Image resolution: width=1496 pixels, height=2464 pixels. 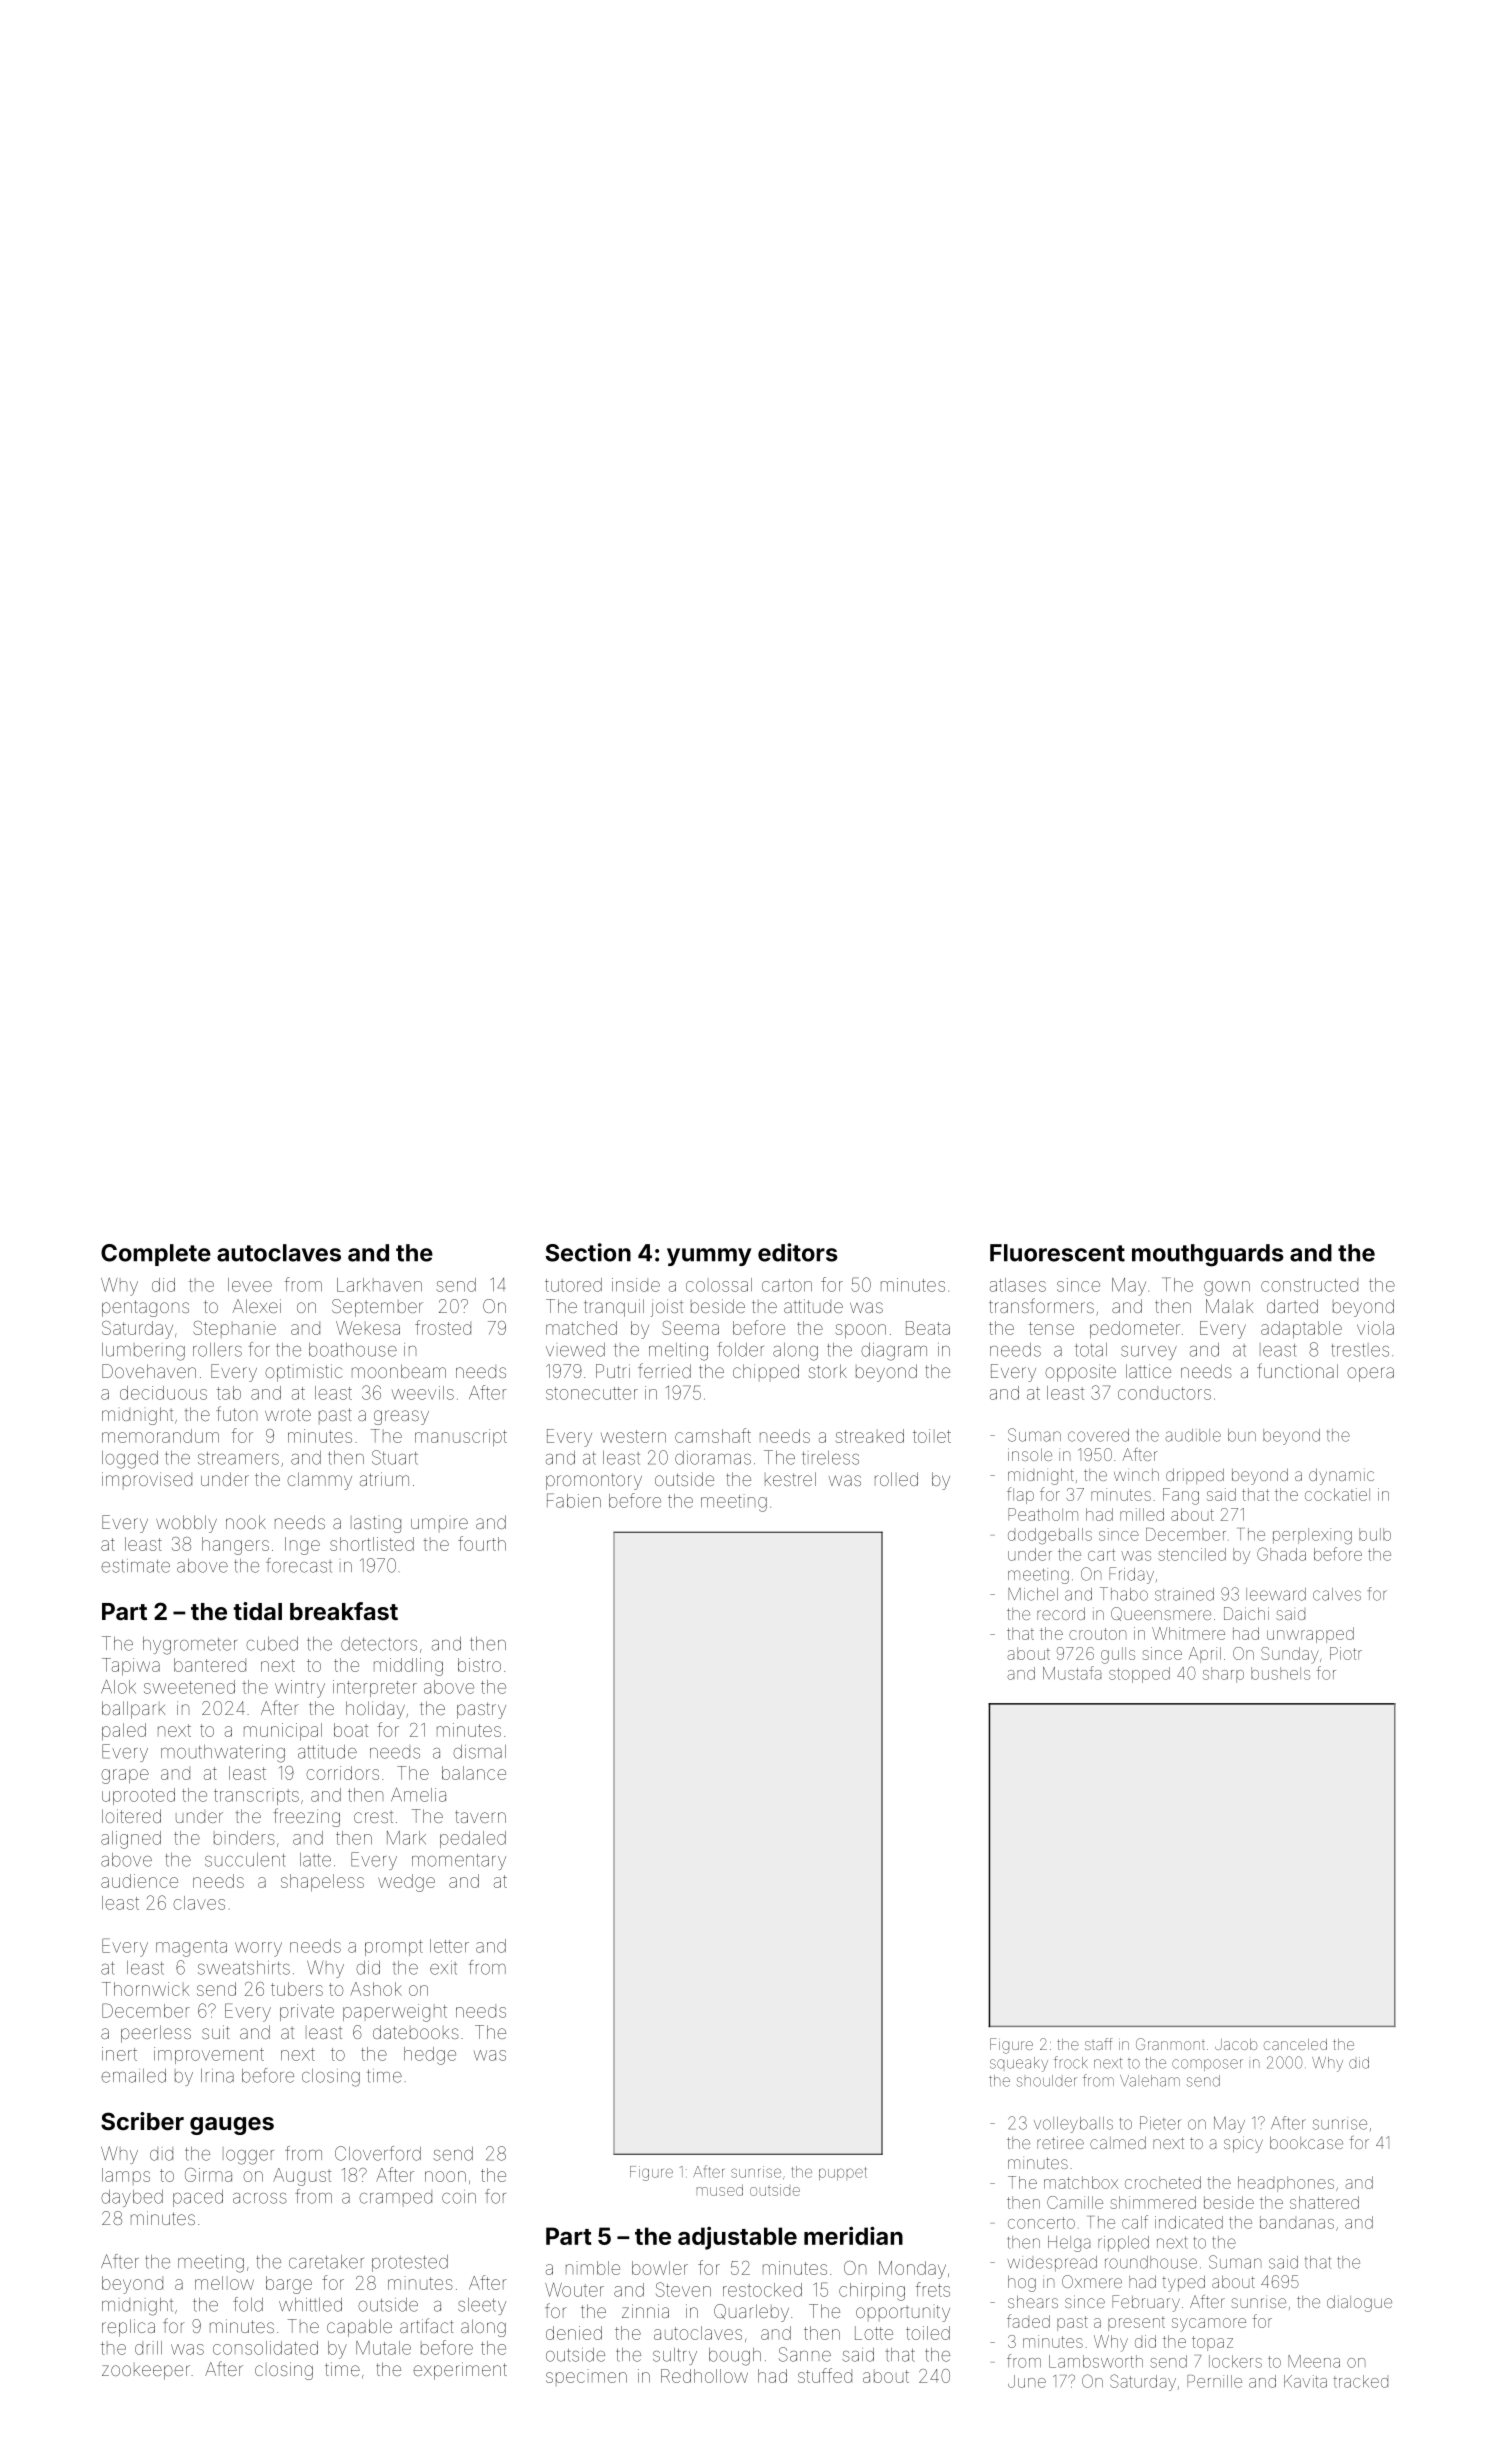 What do you see at coordinates (1223, 1675) in the image?
I see `sharp` at bounding box center [1223, 1675].
